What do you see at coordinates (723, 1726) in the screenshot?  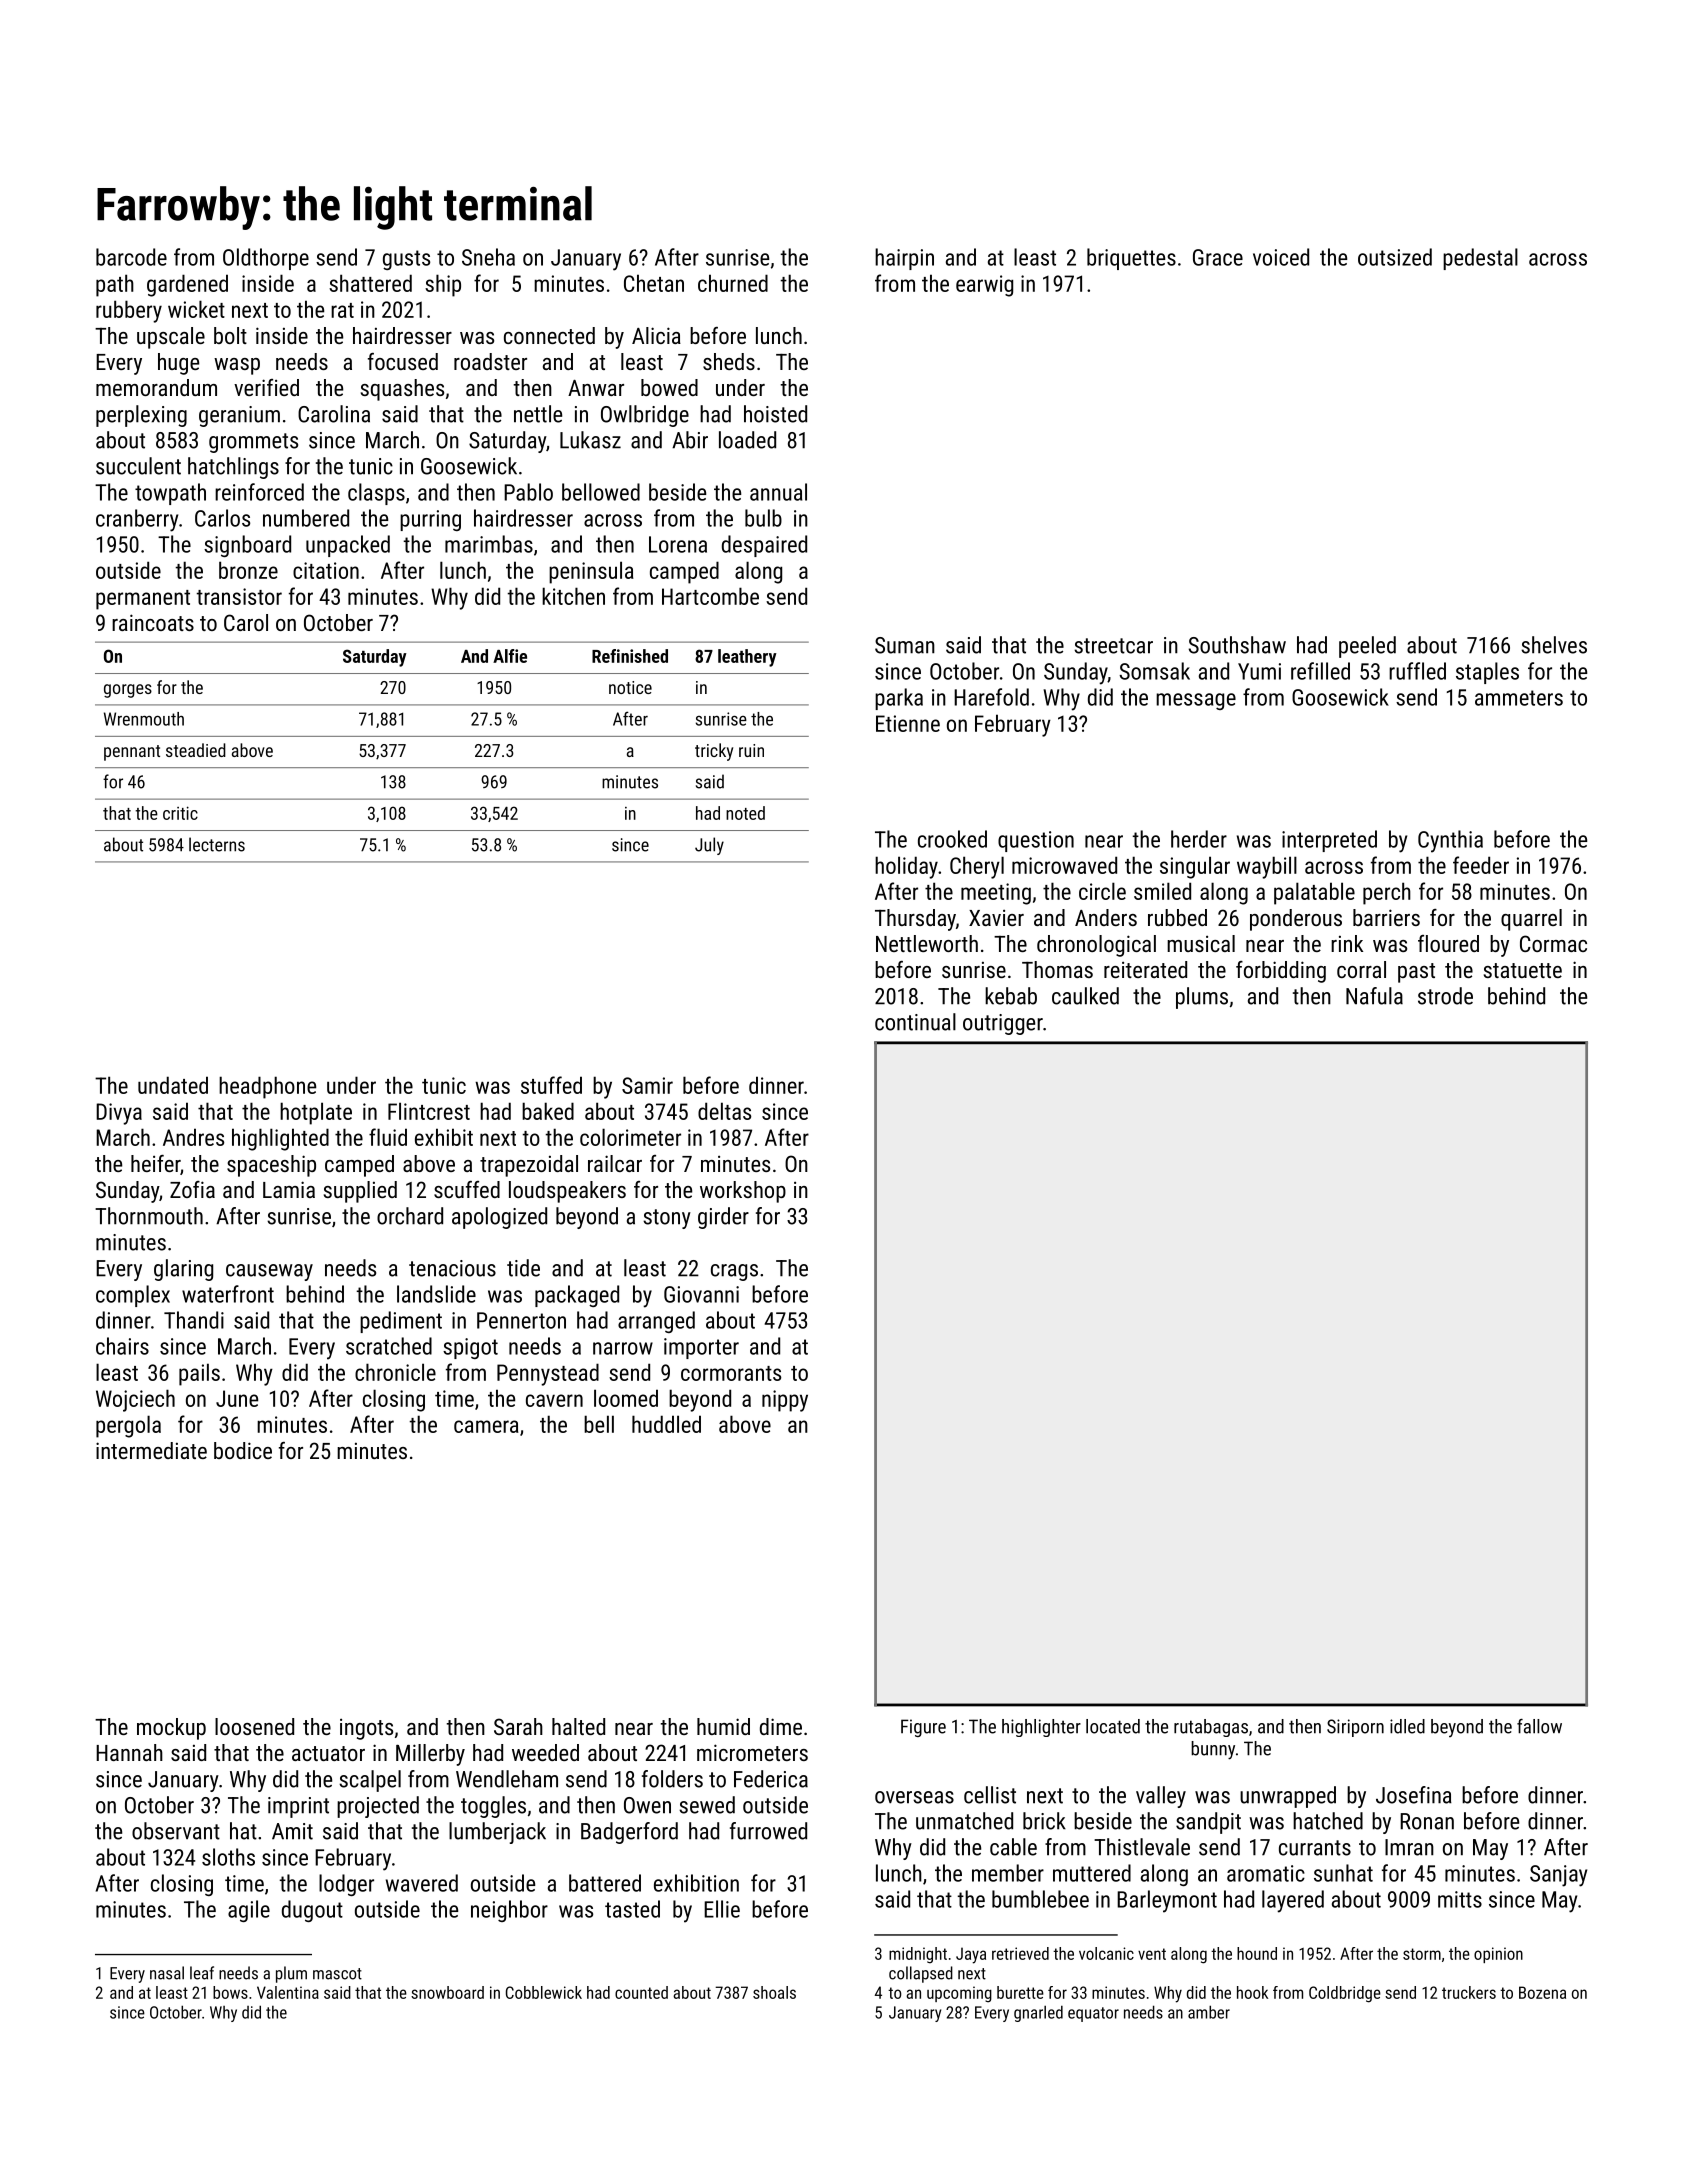 I see `humid` at bounding box center [723, 1726].
